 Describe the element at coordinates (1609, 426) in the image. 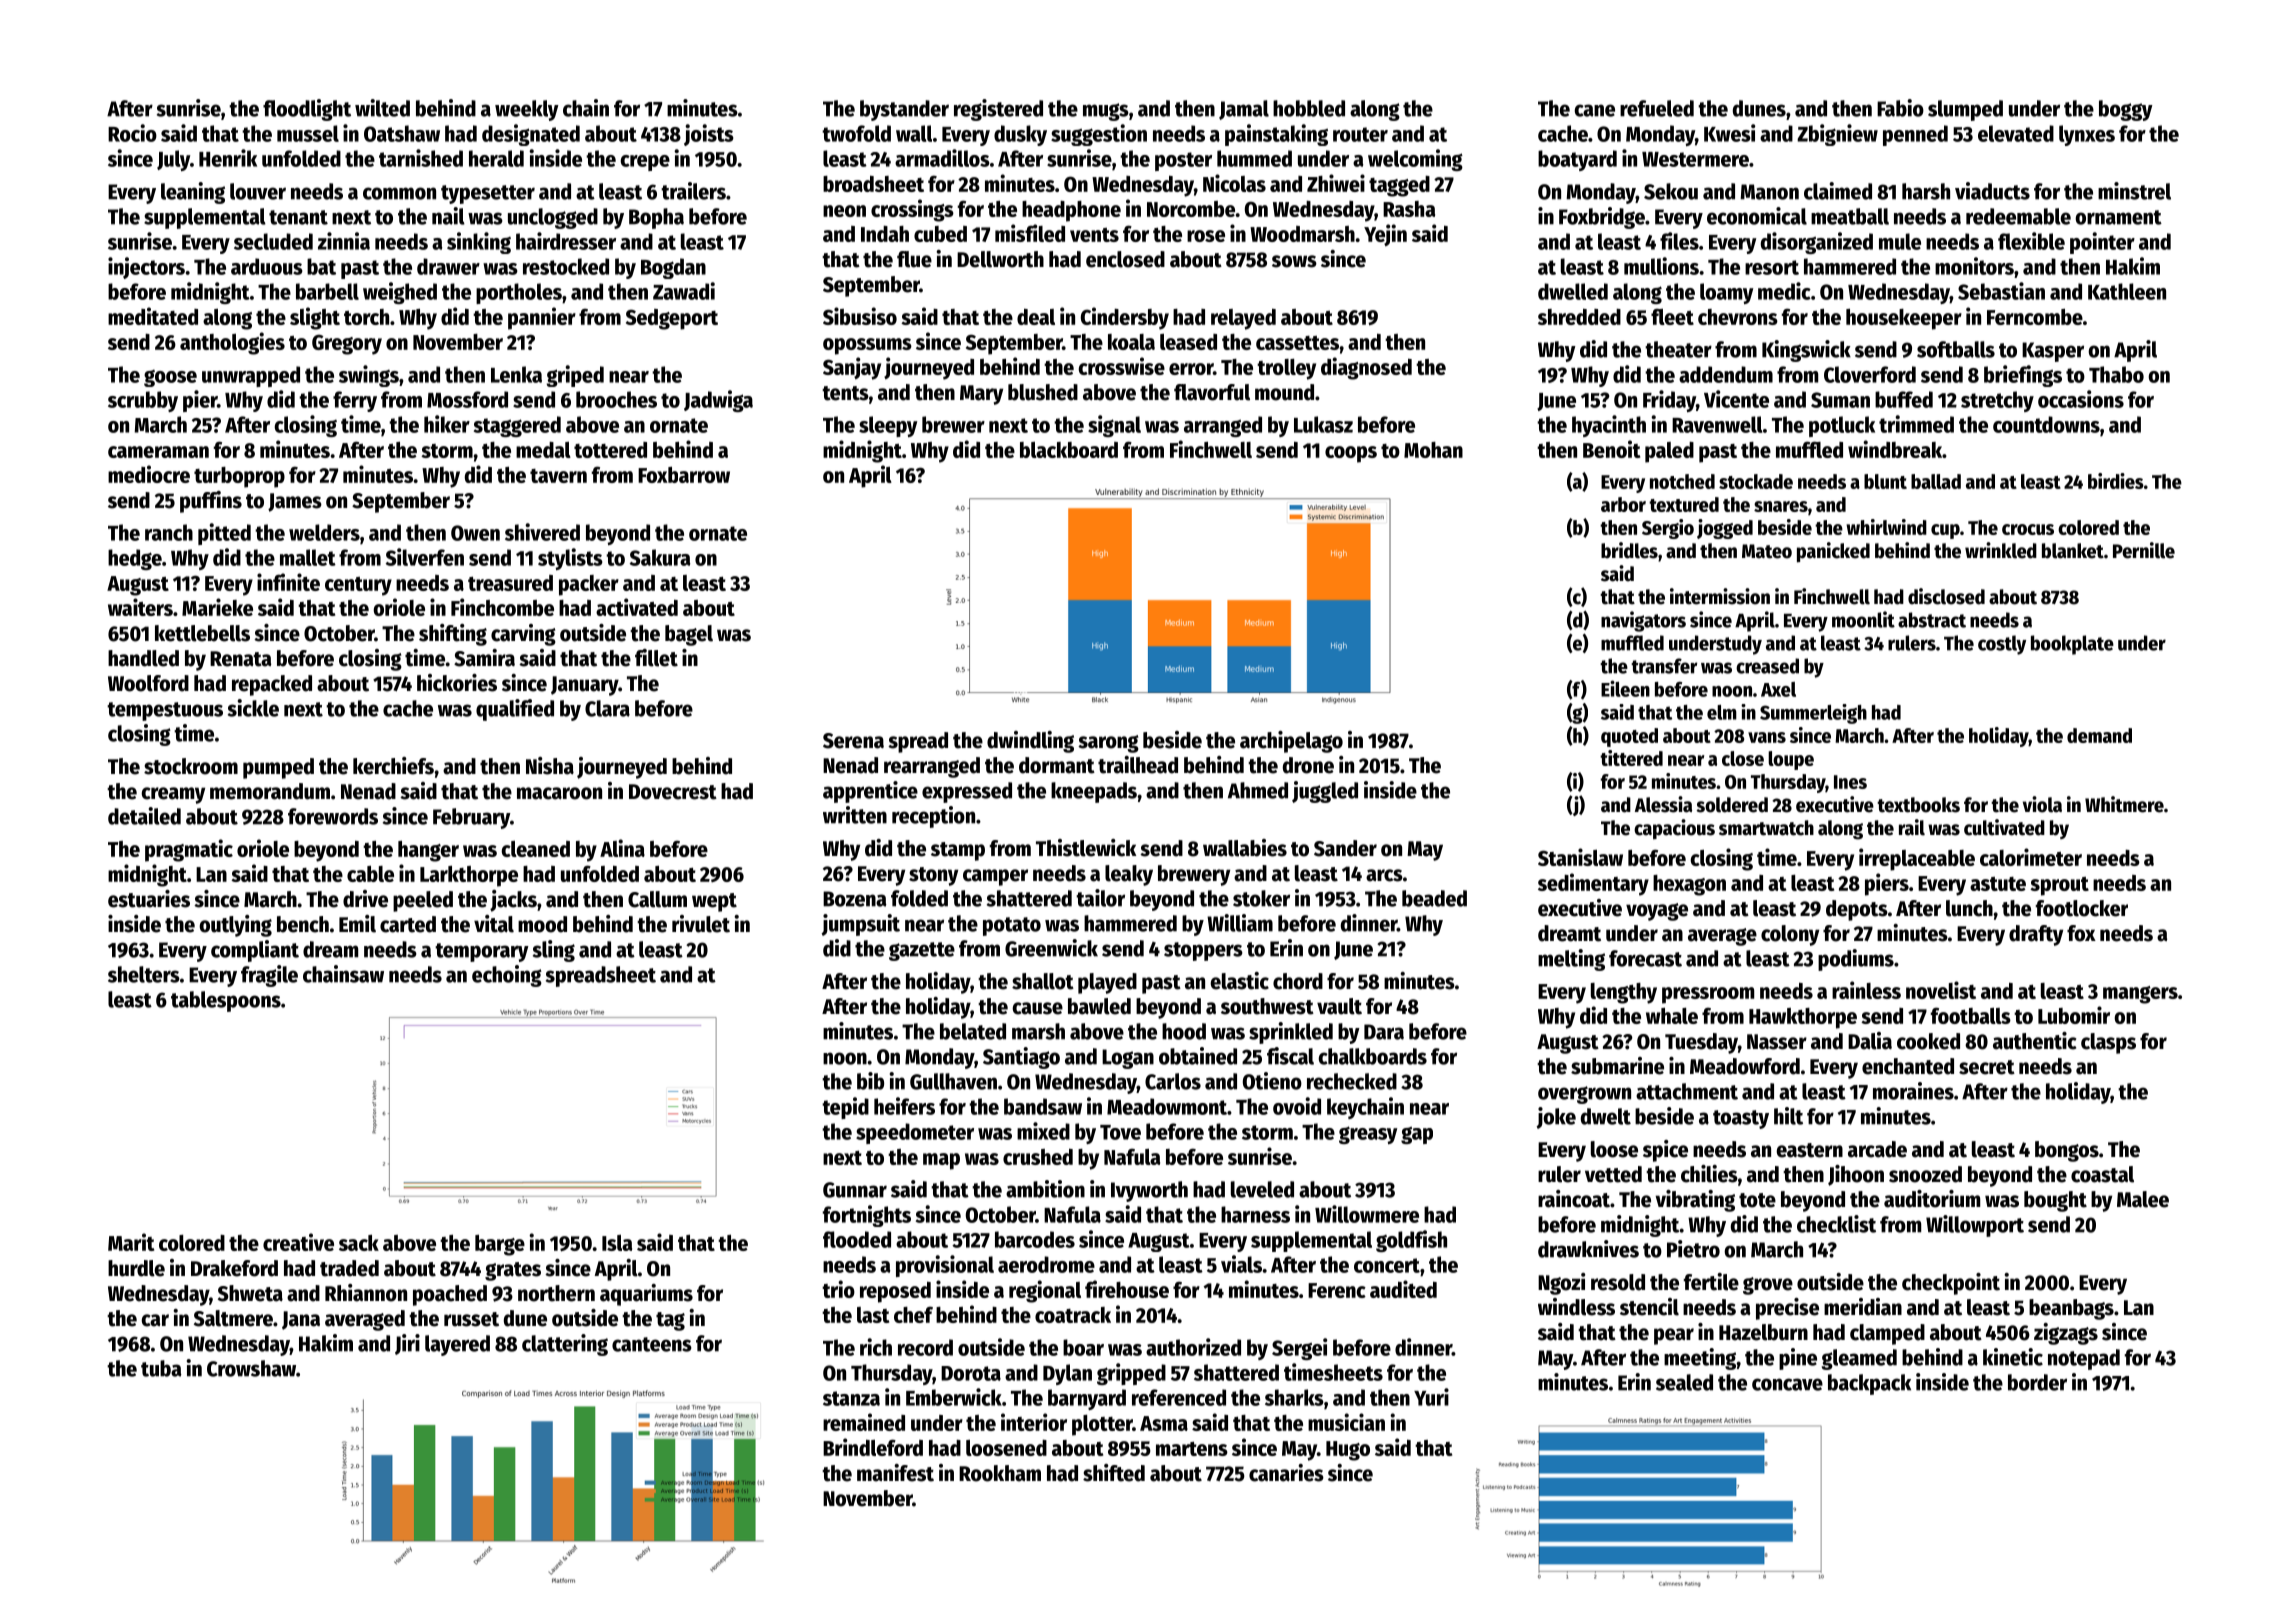

I see `hyacinth` at that location.
